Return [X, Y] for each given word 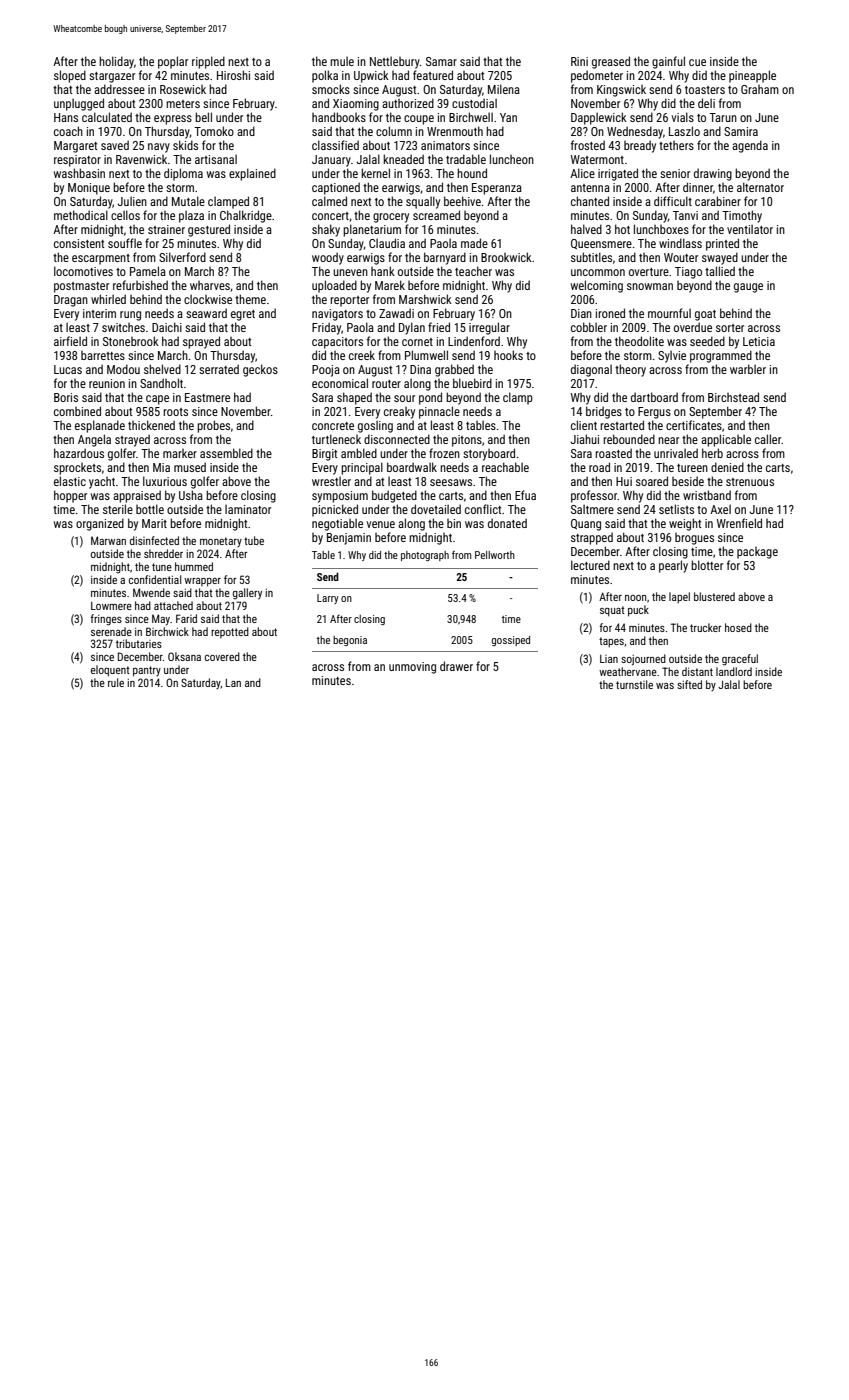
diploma [183, 174]
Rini [579, 61]
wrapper [202, 582]
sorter [730, 328]
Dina [420, 369]
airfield [70, 341]
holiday [116, 62]
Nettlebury [395, 62]
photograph [425, 556]
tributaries [139, 643]
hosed [738, 627]
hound [472, 173]
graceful [740, 660]
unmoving [412, 668]
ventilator [750, 229]
